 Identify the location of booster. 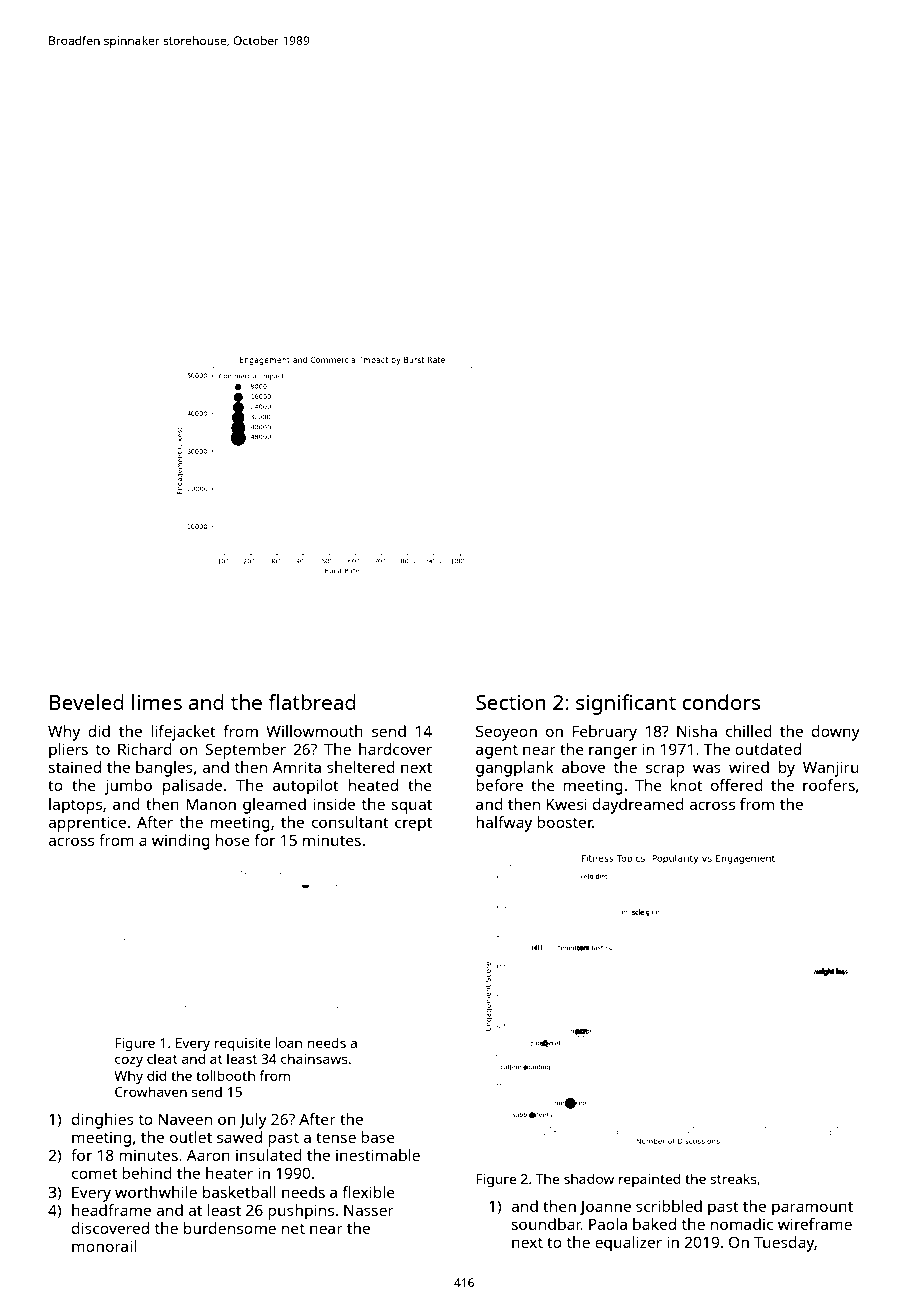
(565, 822).
